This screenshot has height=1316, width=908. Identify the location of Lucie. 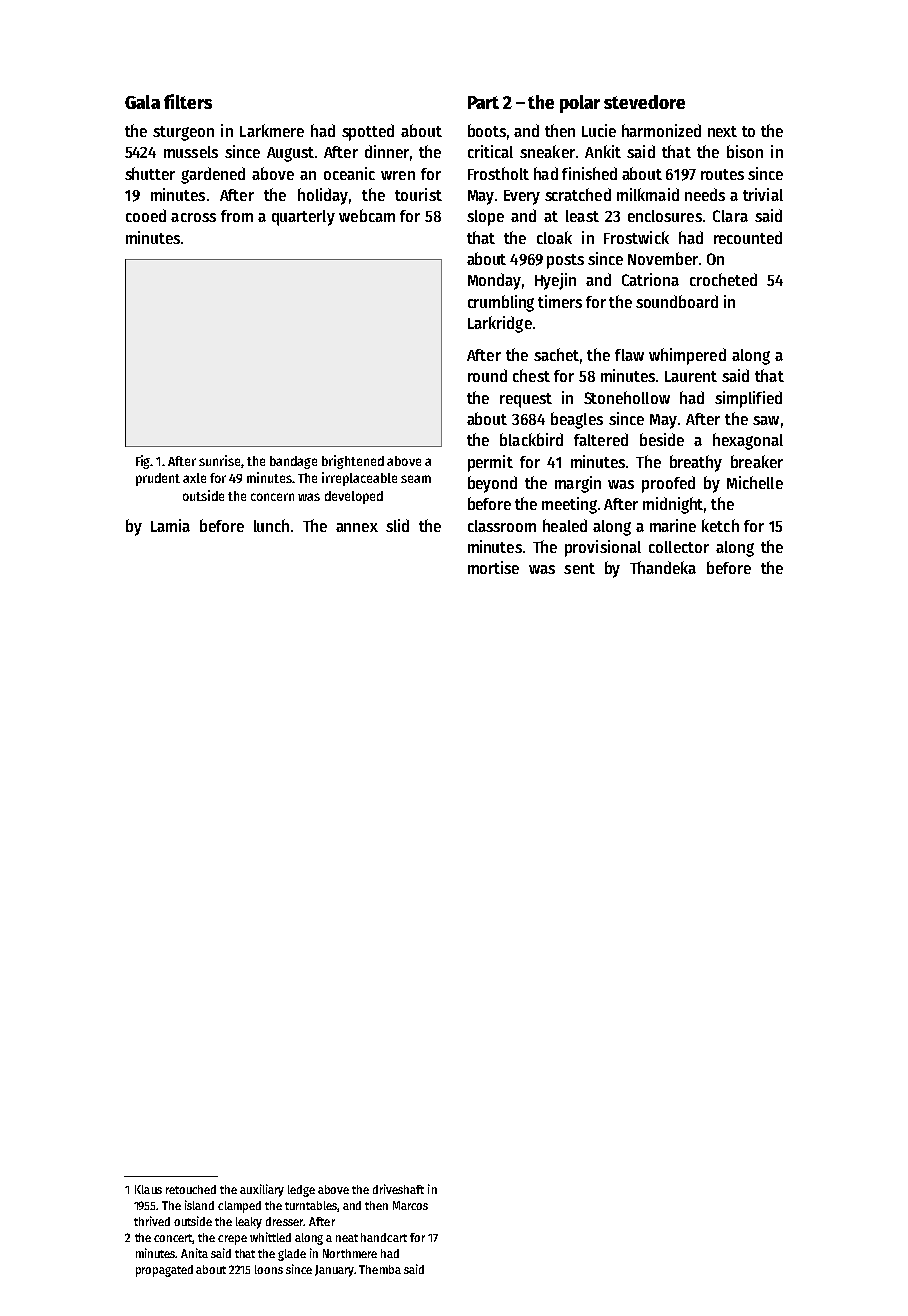
(599, 130).
